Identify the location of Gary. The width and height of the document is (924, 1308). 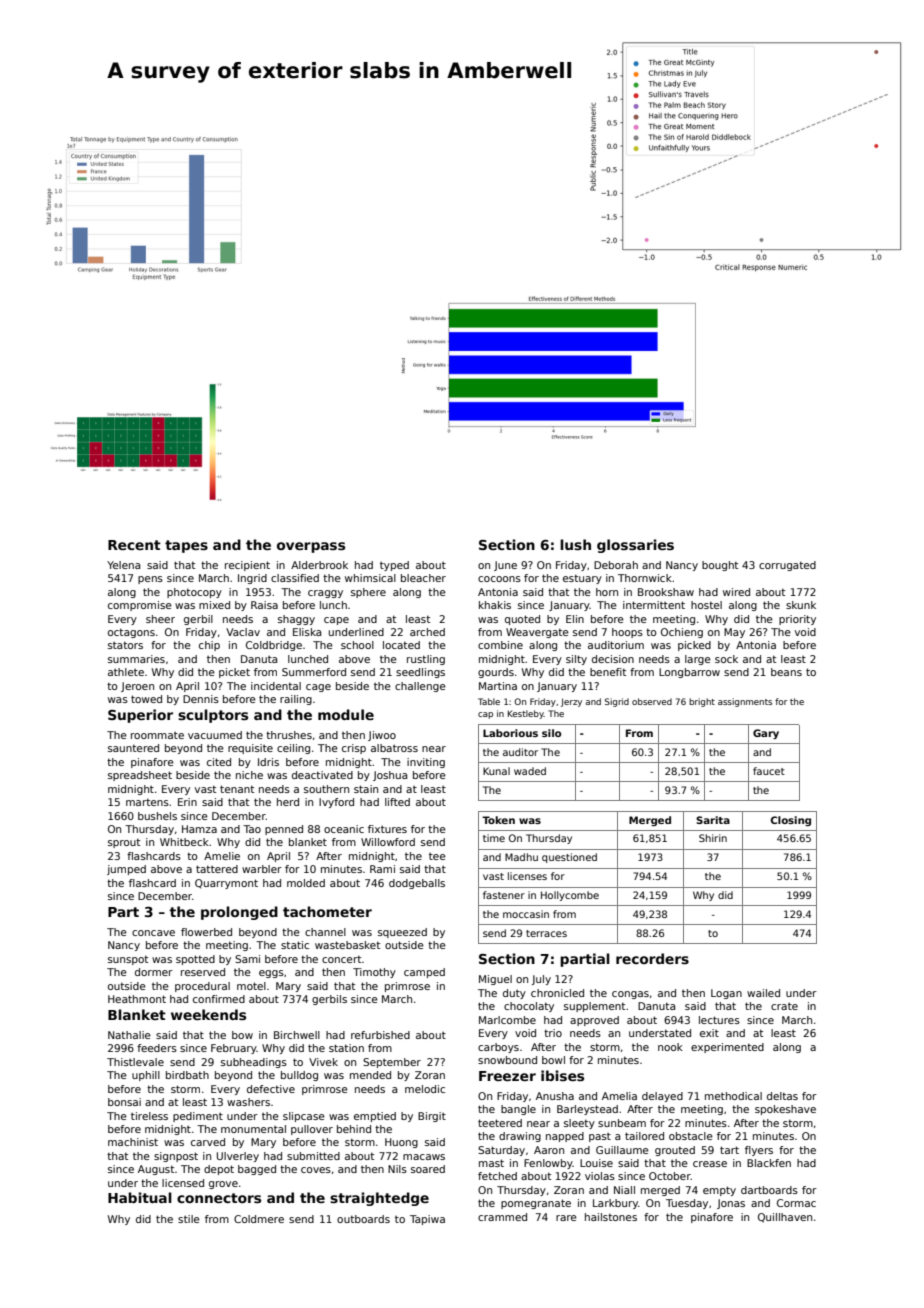
(766, 734).
